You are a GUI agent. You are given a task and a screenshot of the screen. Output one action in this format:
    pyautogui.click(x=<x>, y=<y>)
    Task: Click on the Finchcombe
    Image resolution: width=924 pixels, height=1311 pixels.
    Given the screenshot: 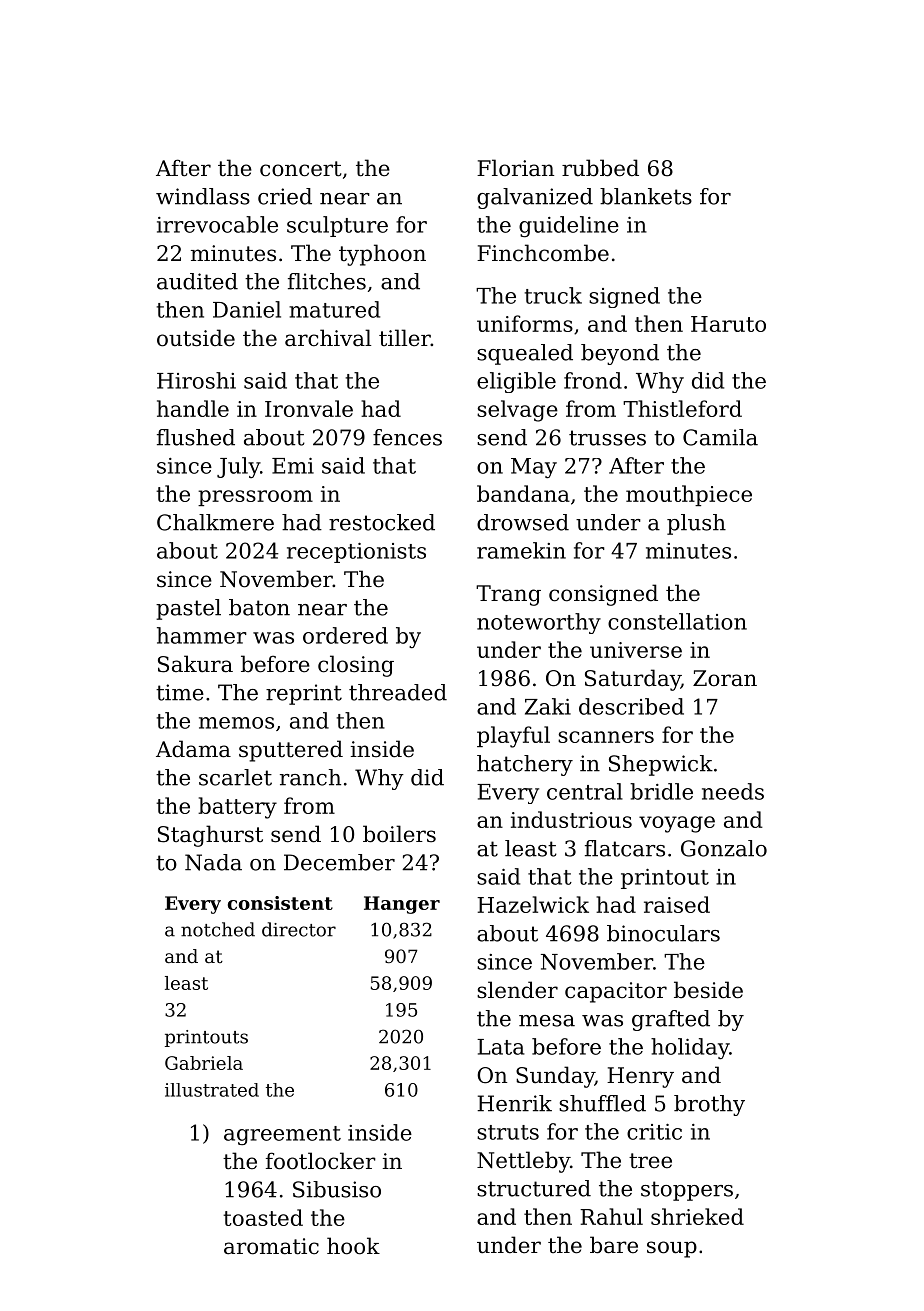 What is the action you would take?
    pyautogui.click(x=543, y=253)
